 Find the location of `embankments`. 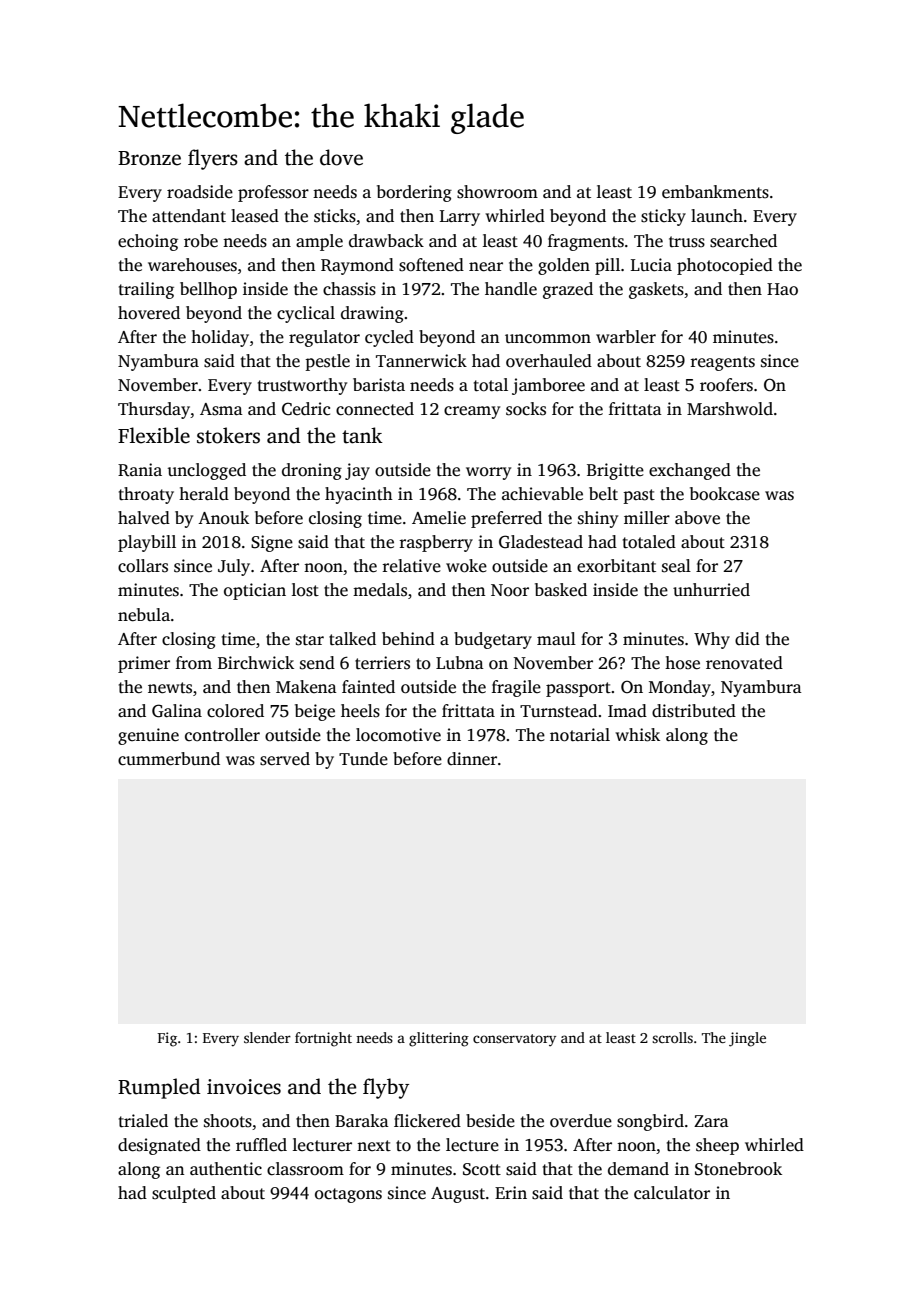

embankments is located at coordinates (715, 192).
